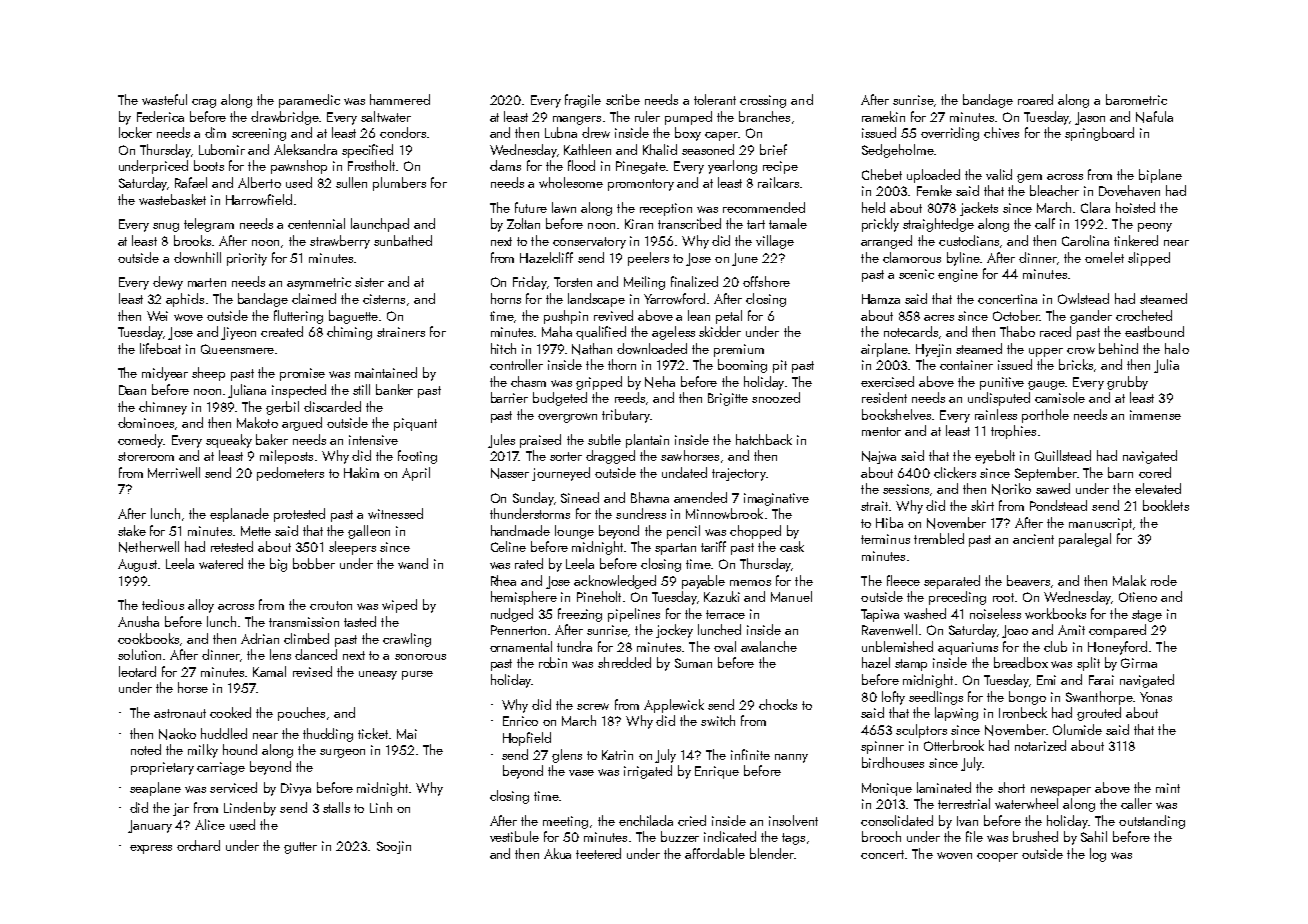  Describe the element at coordinates (1164, 580) in the image. I see `rode` at that location.
